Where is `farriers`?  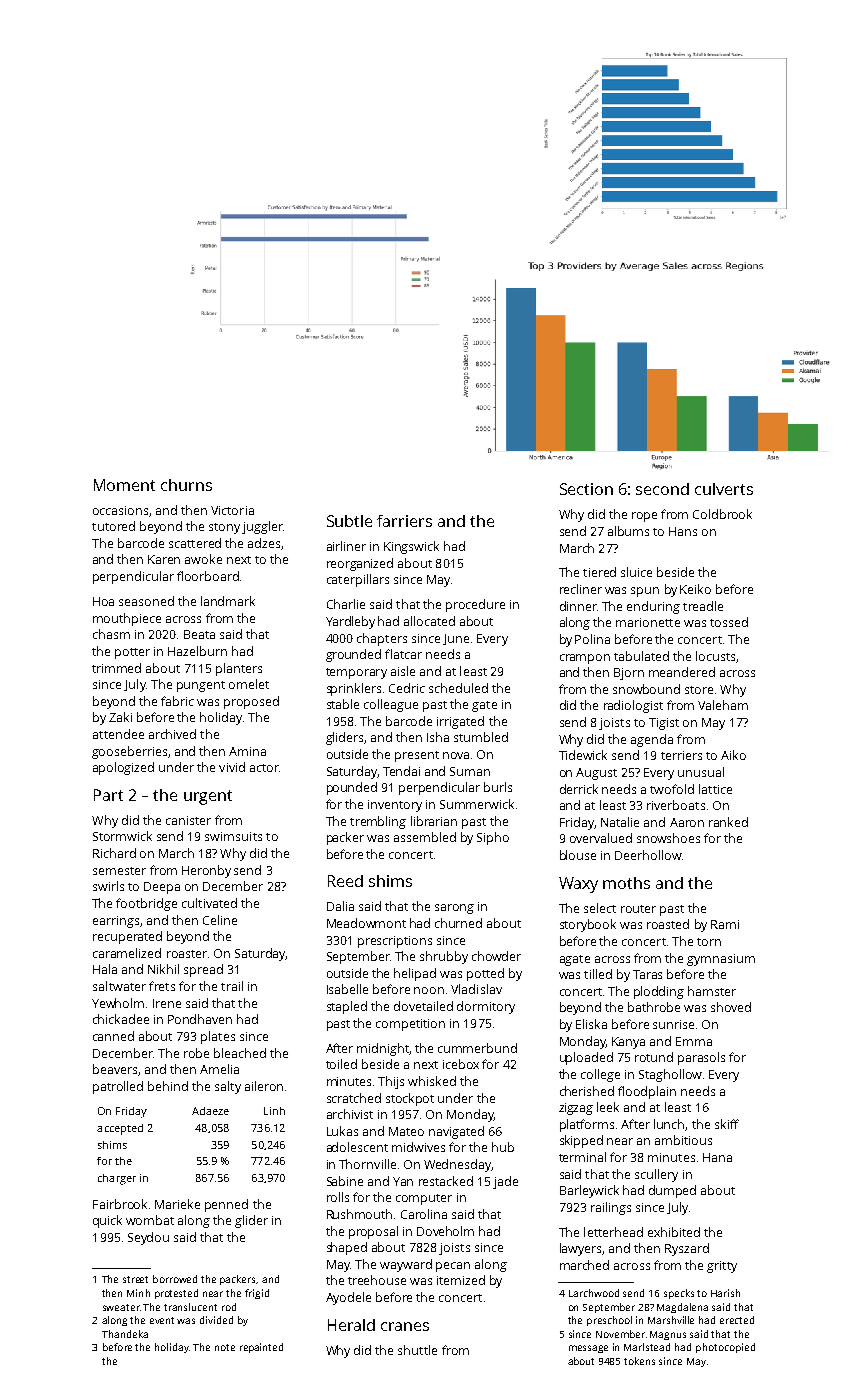 farriers is located at coordinates (404, 521).
